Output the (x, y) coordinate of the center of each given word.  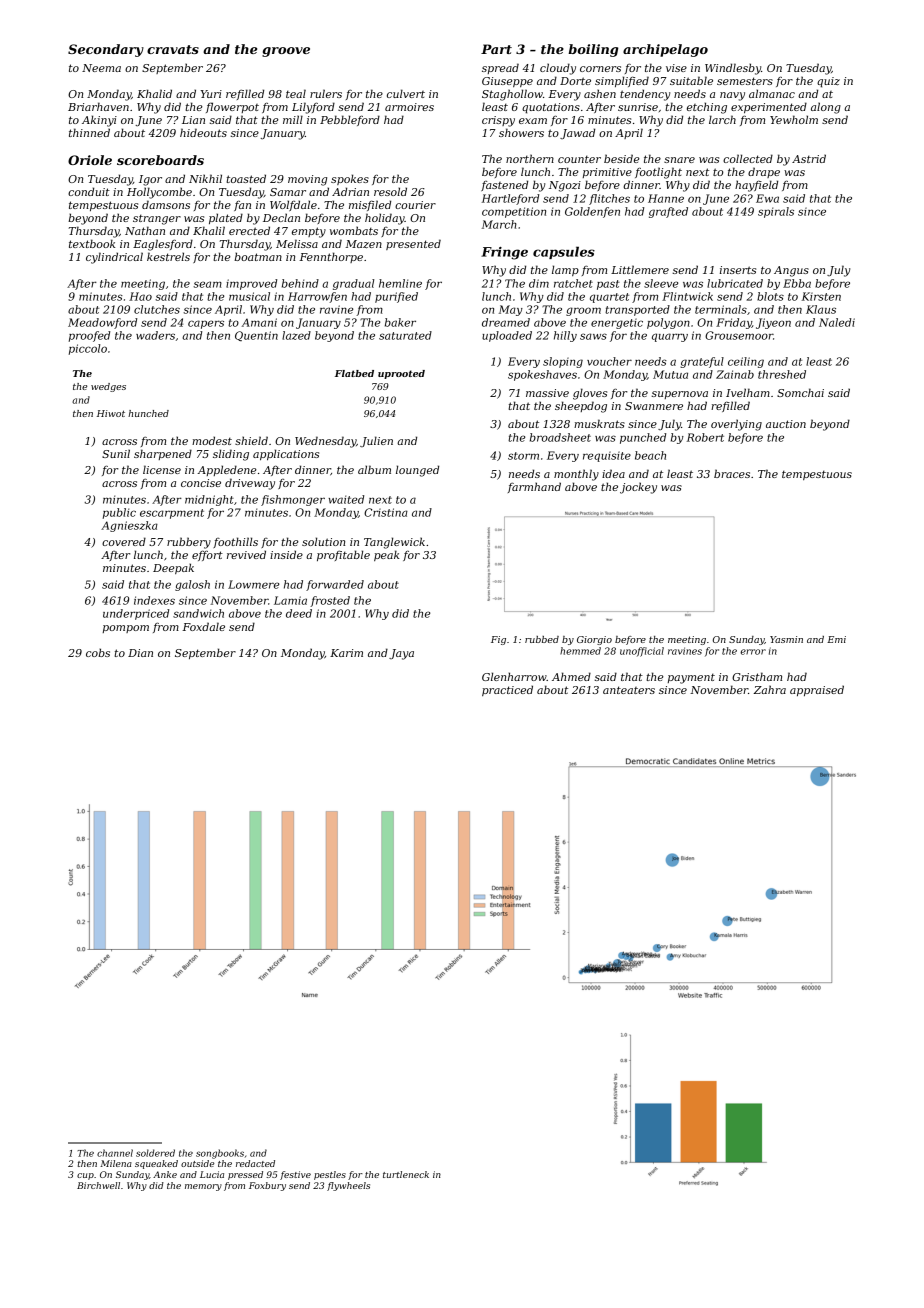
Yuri (211, 94)
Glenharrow (514, 676)
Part (496, 49)
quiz (828, 82)
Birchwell (98, 1185)
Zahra (769, 689)
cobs (98, 652)
